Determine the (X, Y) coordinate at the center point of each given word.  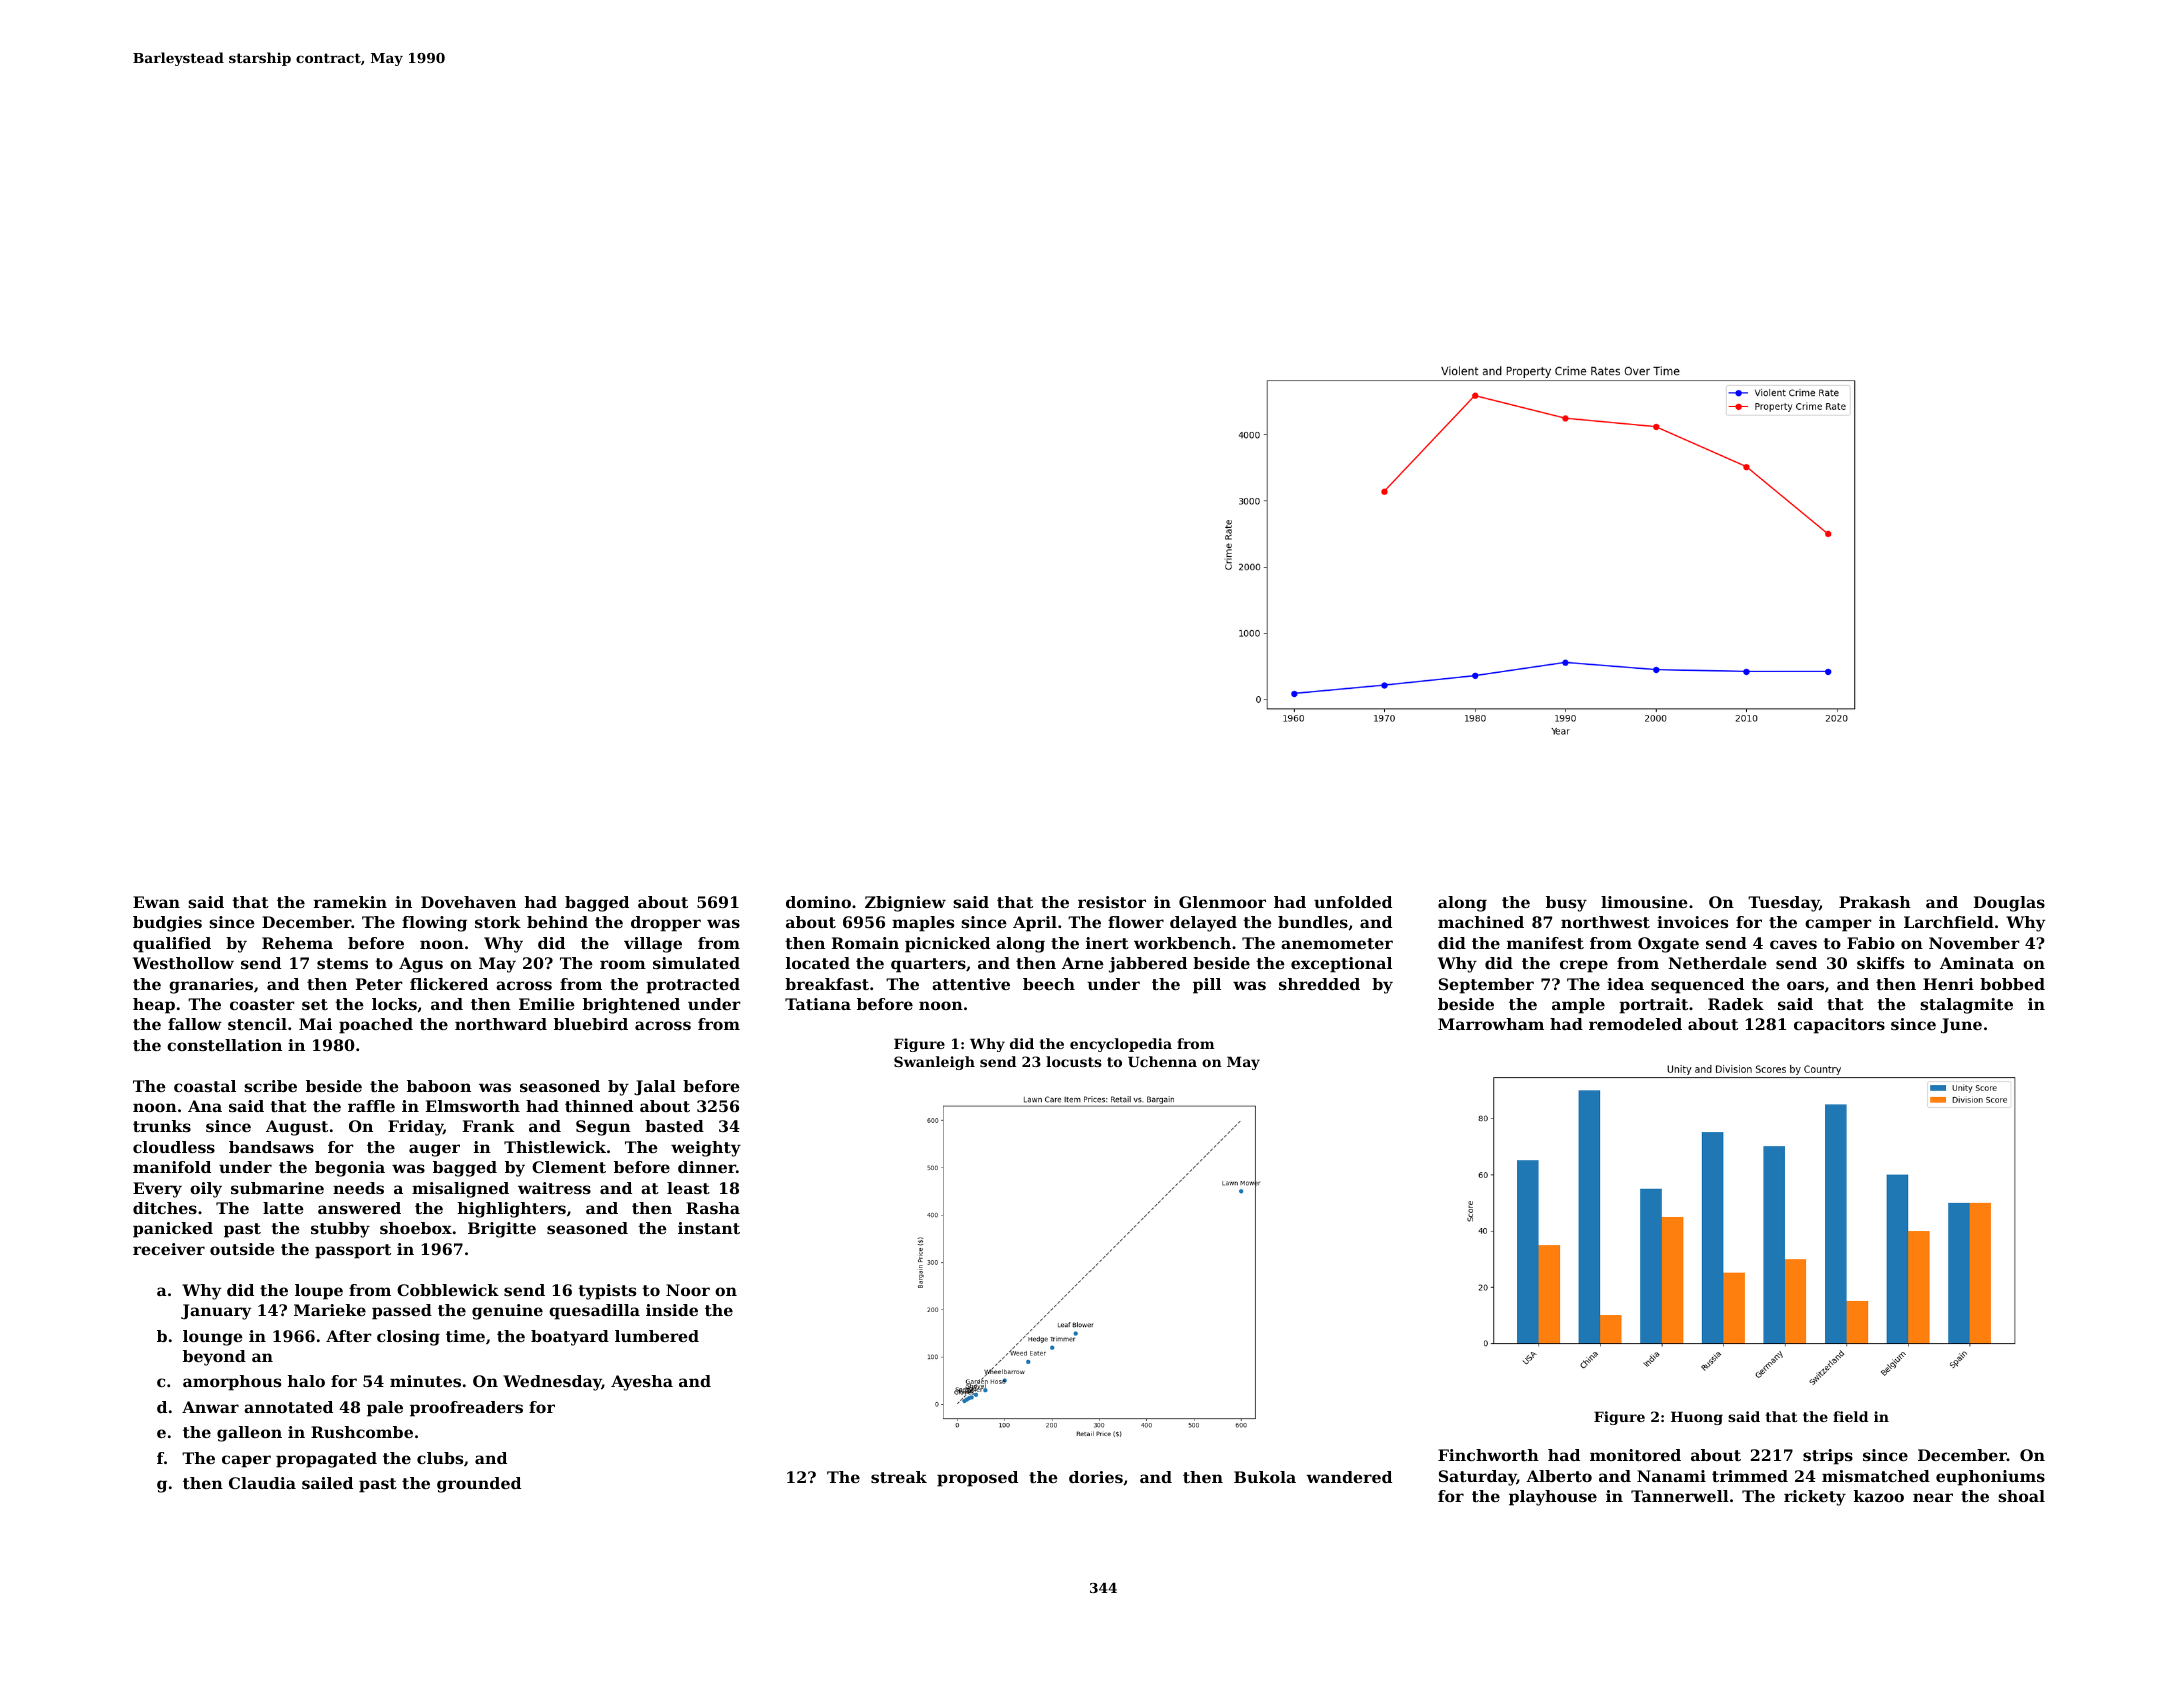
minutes (425, 1381)
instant (709, 1228)
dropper (666, 924)
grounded (479, 1485)
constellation (224, 1045)
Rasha (713, 1208)
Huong (1697, 1418)
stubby (340, 1230)
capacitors (1839, 1026)
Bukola (1265, 1477)
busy (1566, 904)
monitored (1635, 1455)
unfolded (1353, 902)
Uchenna (1162, 1061)
